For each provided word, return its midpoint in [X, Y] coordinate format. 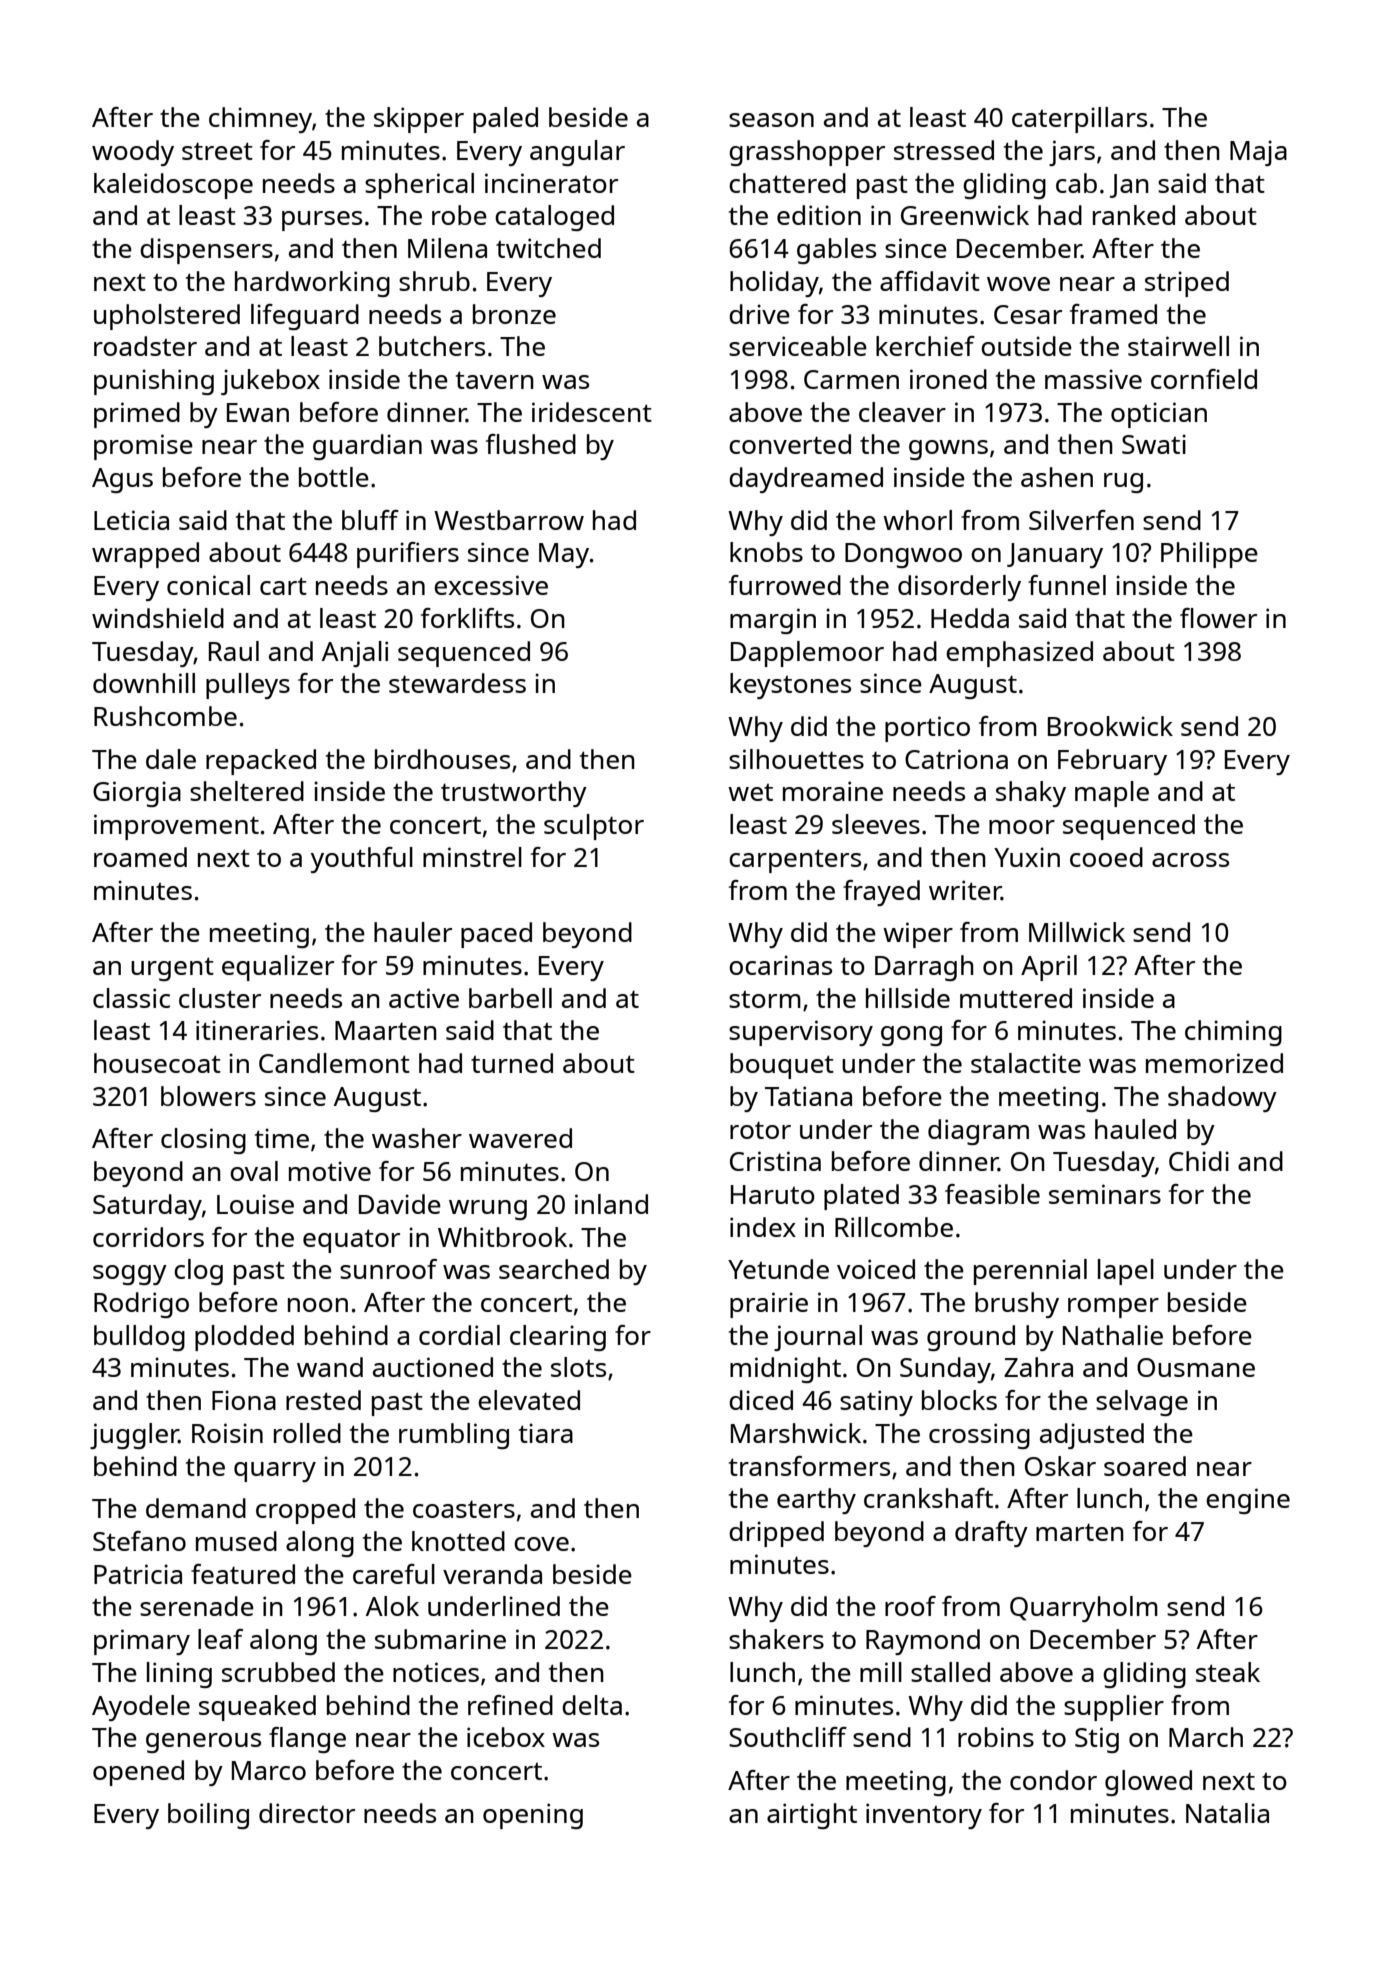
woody [133, 153]
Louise [255, 1204]
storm [765, 999]
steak [1228, 1672]
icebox [506, 1737]
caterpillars [1079, 120]
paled [505, 120]
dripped [776, 1534]
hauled [1135, 1129]
